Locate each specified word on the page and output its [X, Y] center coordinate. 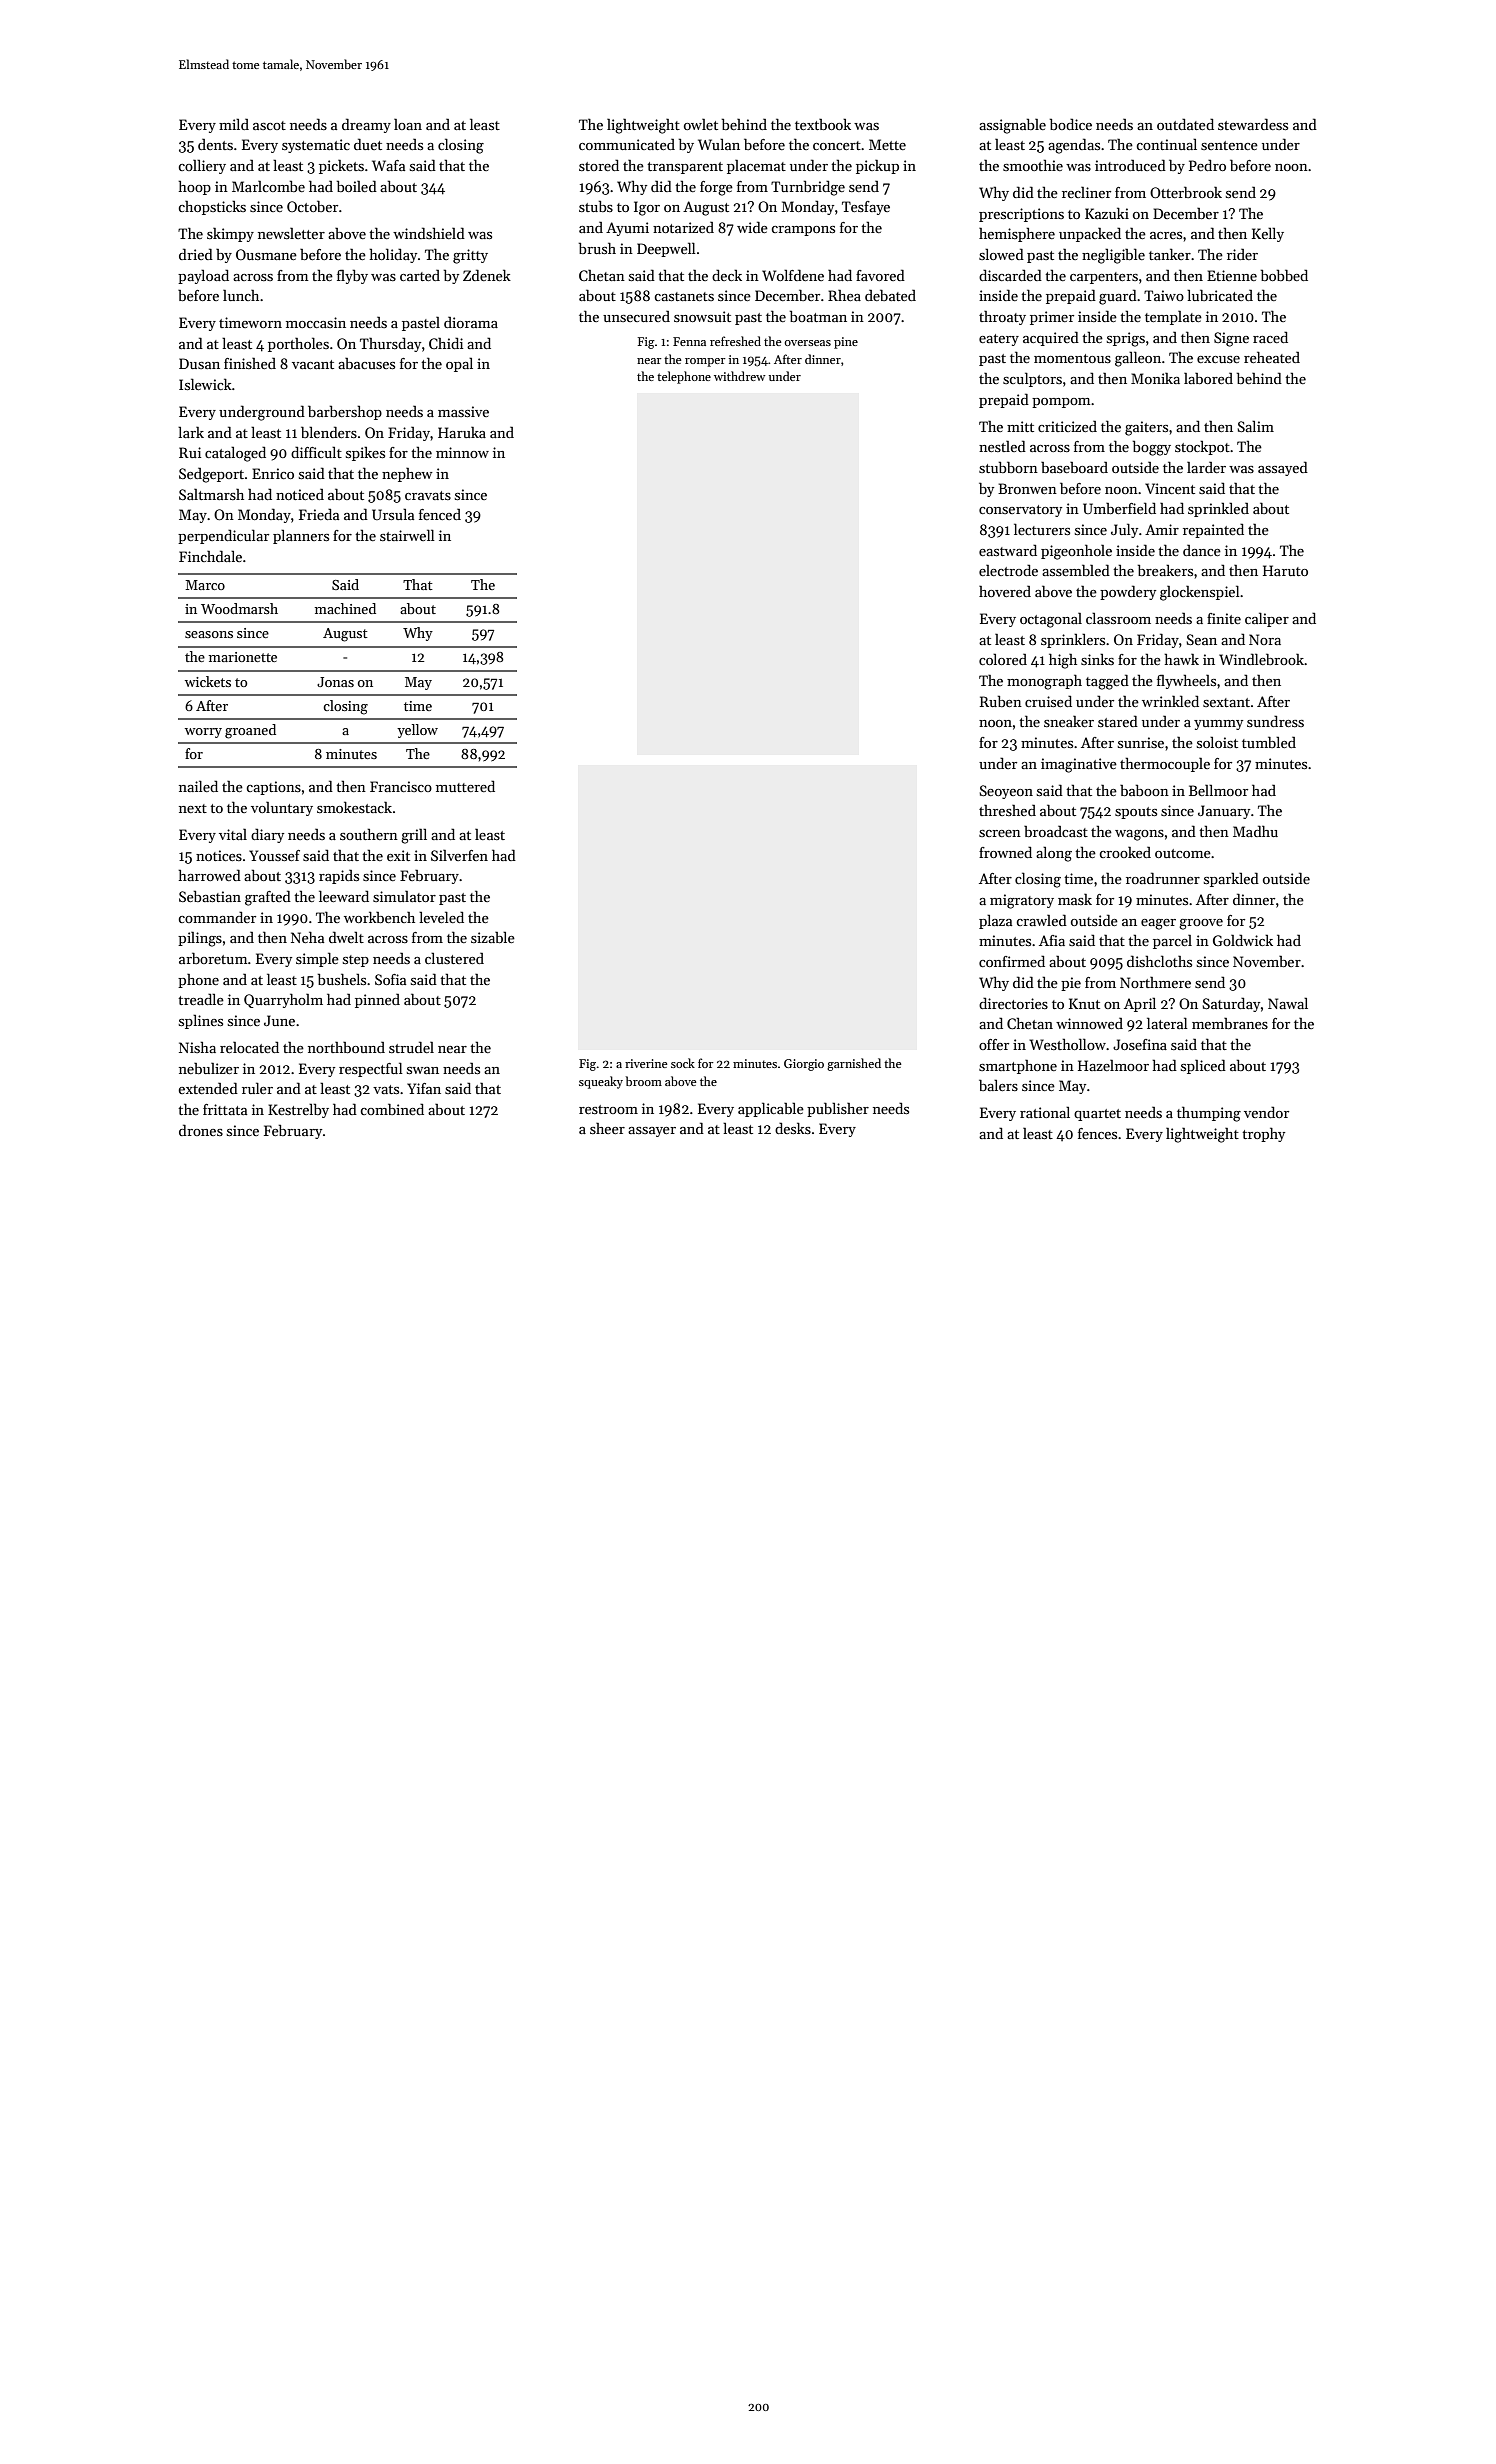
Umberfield [1119, 508]
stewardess [1253, 124]
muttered [465, 786]
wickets [208, 681]
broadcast [1056, 831]
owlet [701, 124]
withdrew [739, 376]
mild [234, 124]
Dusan [199, 363]
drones [201, 1130]
